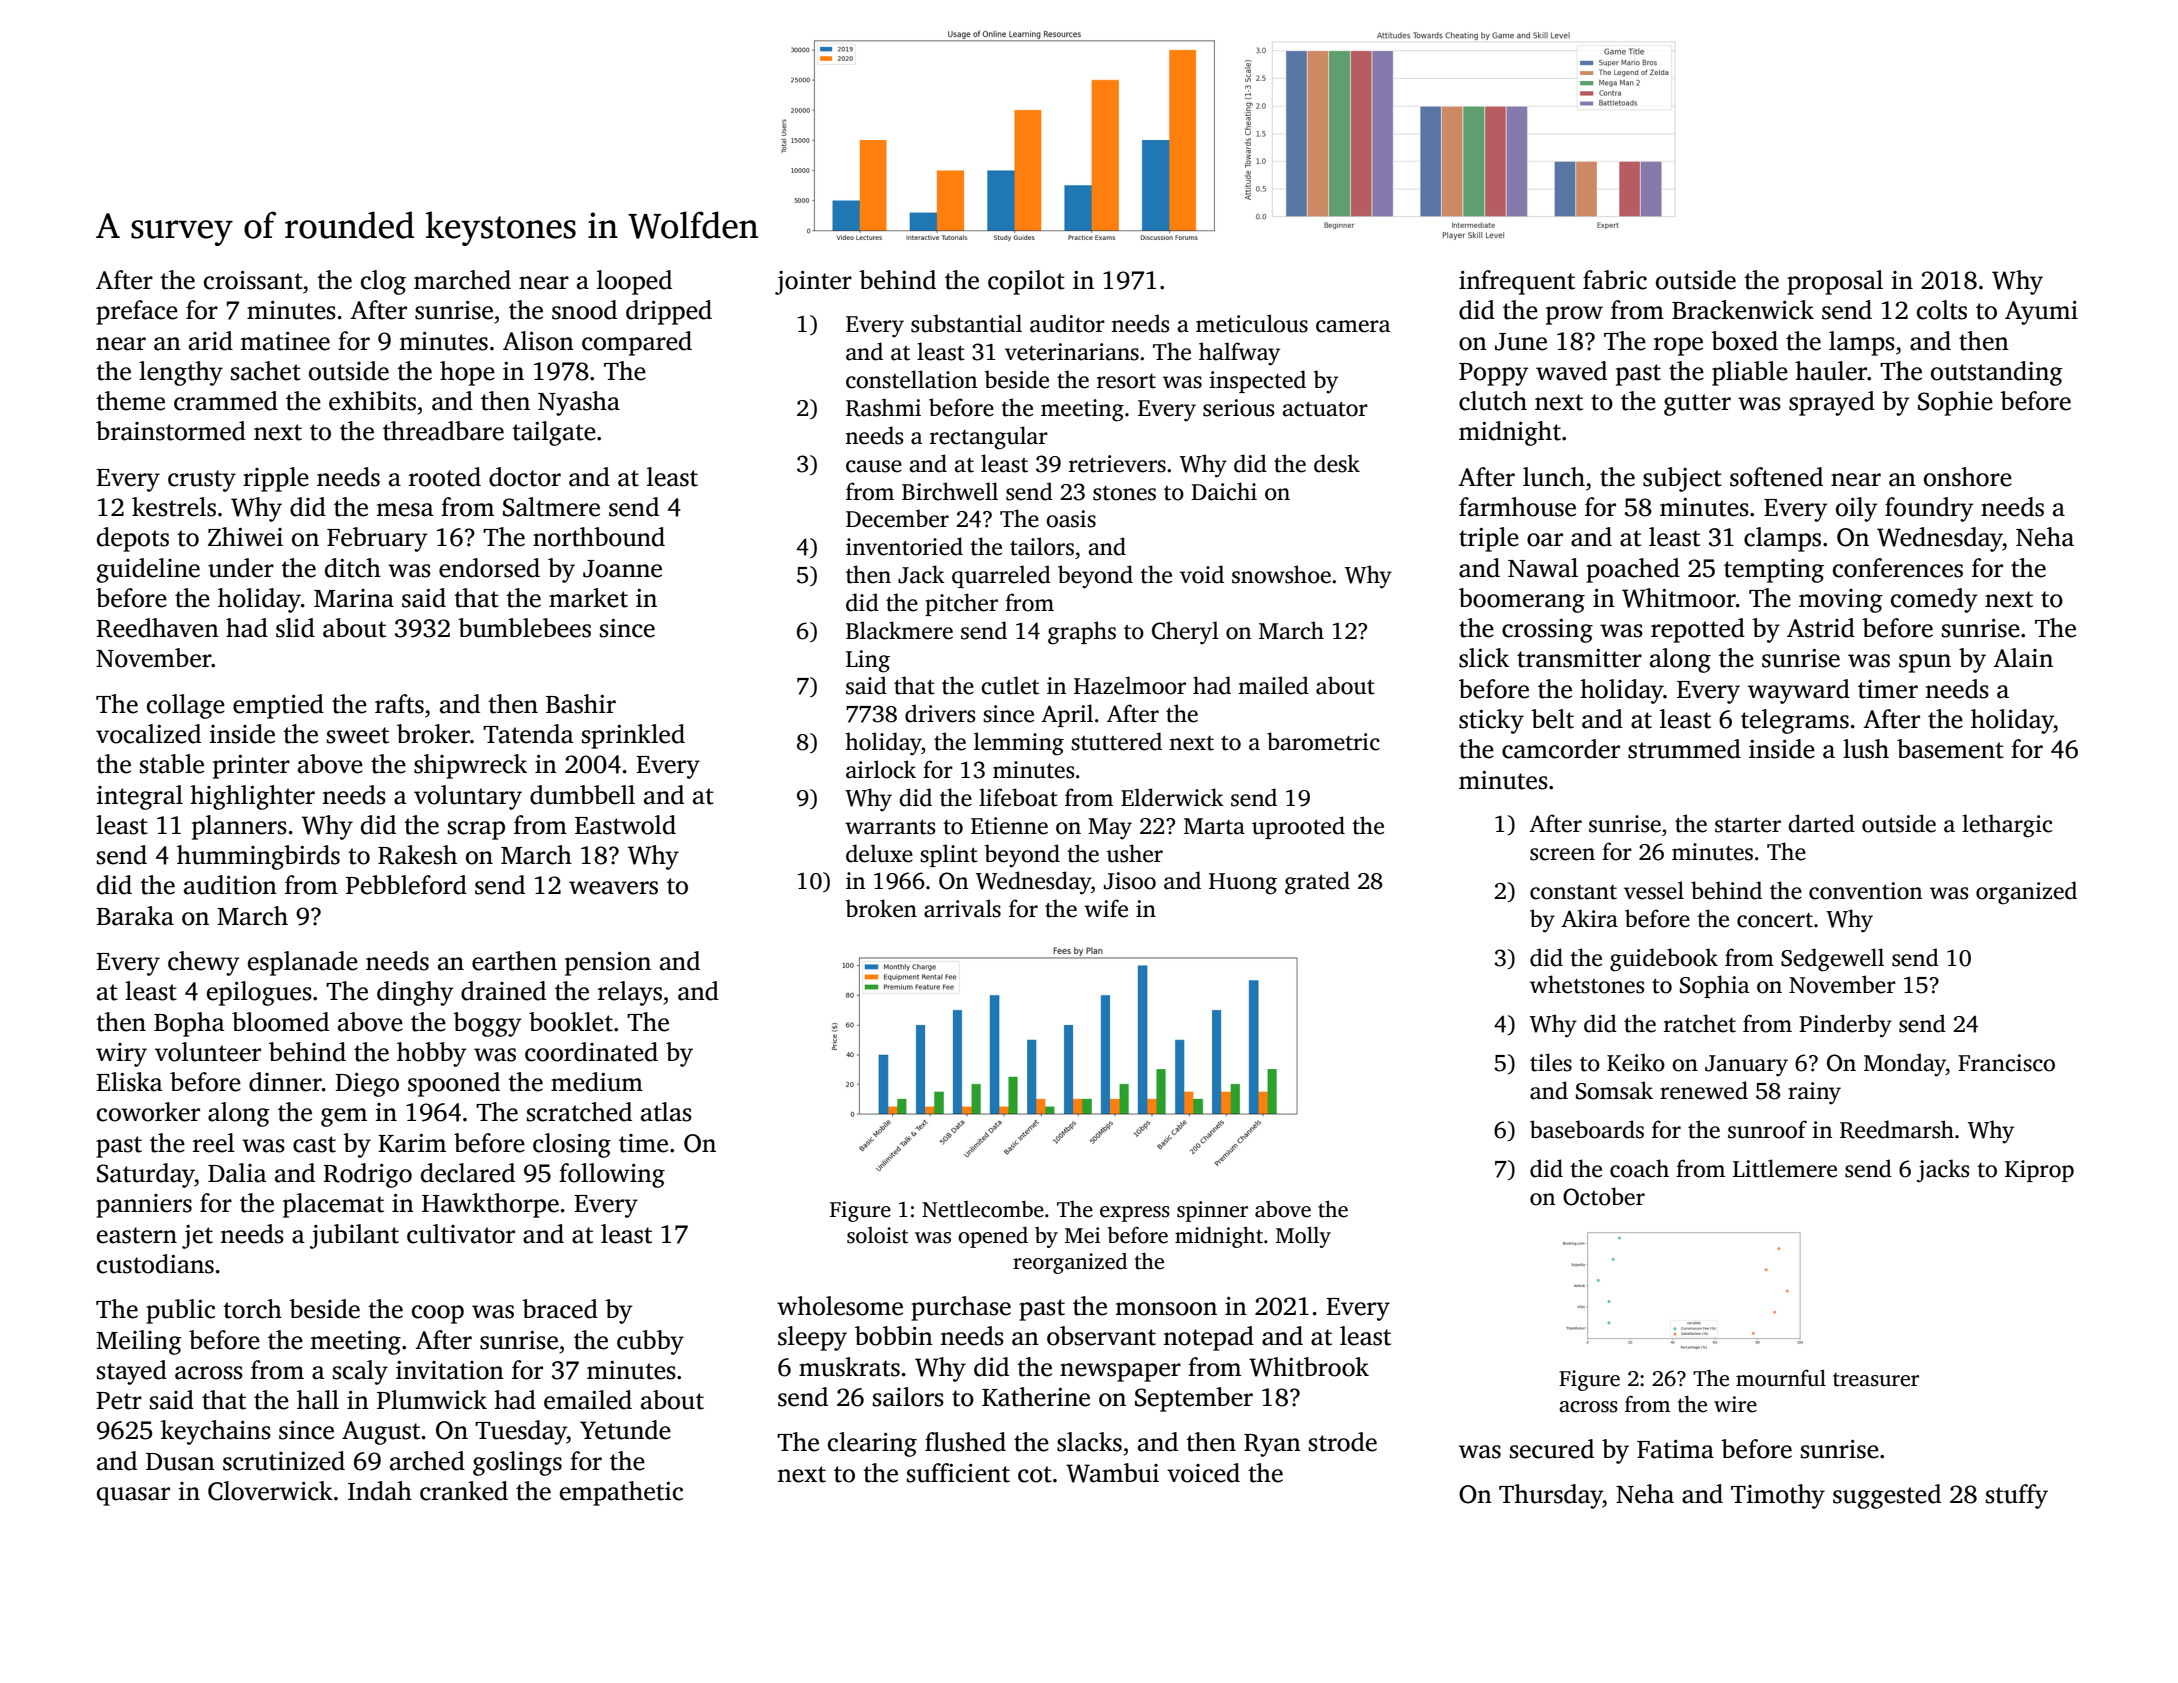 This image has width=2178, height=1683. Describe the element at coordinates (1035, 1474) in the image. I see `cot` at that location.
